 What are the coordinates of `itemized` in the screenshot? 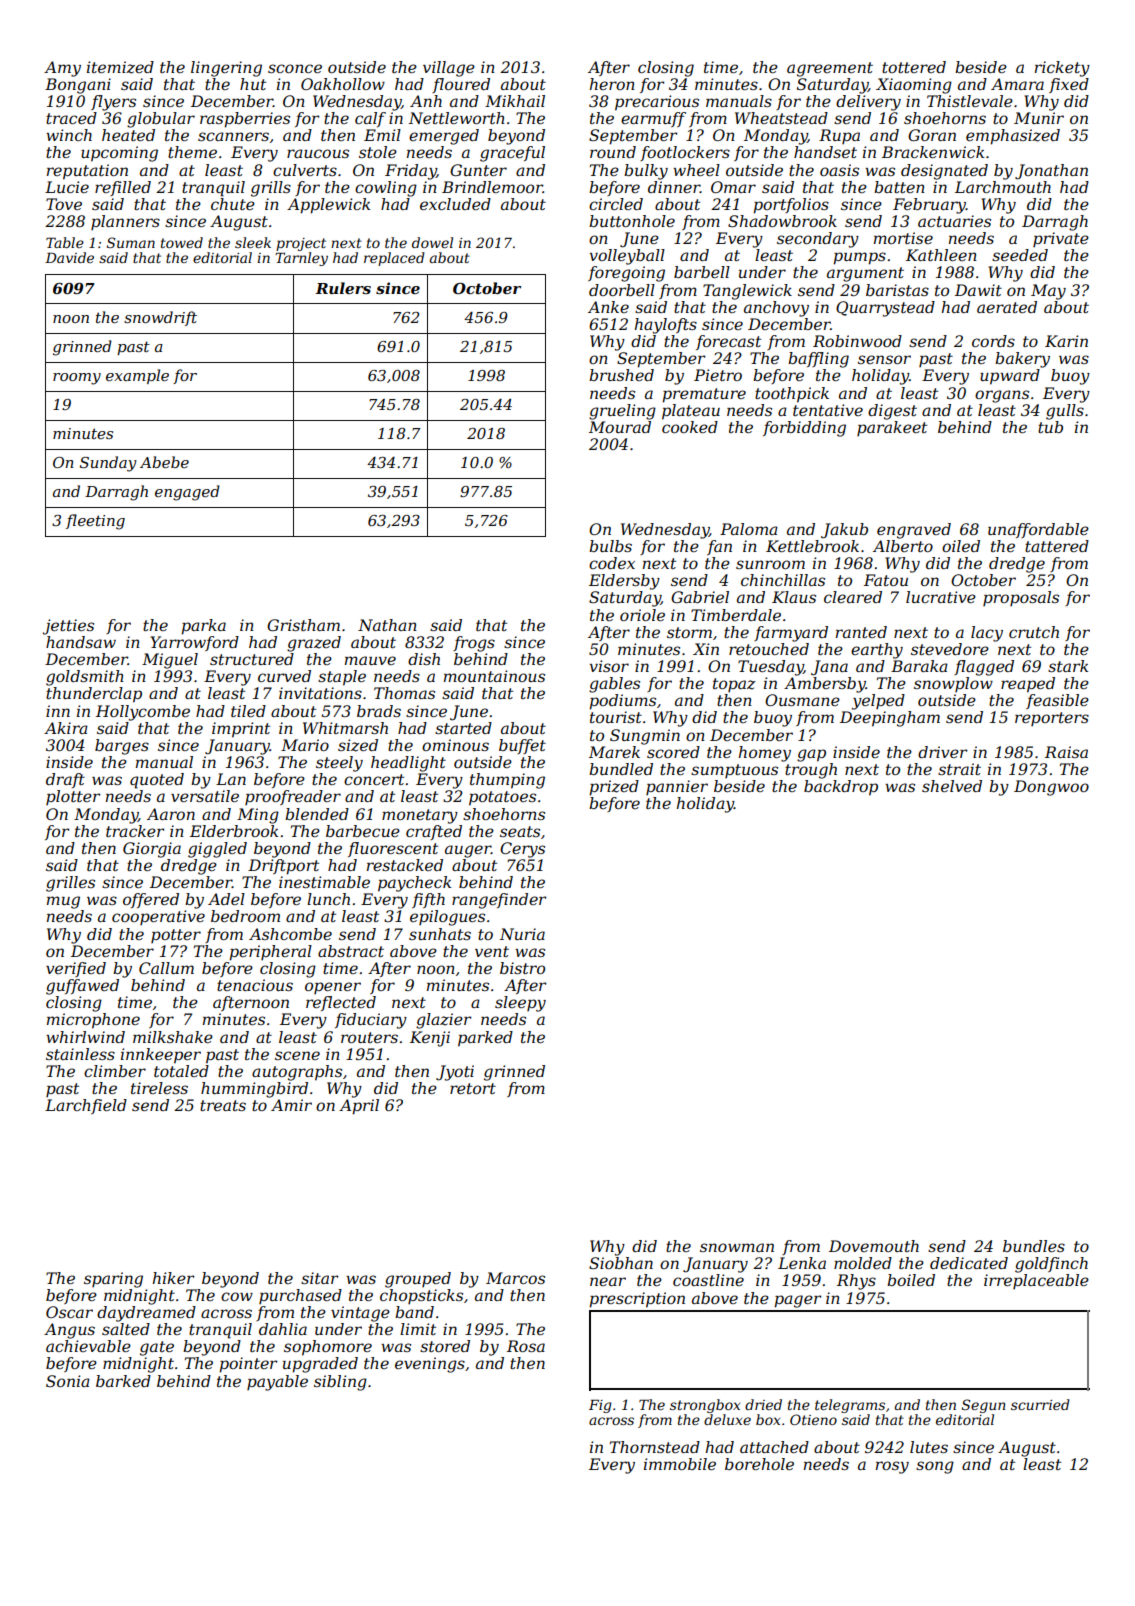 It's located at (120, 67).
